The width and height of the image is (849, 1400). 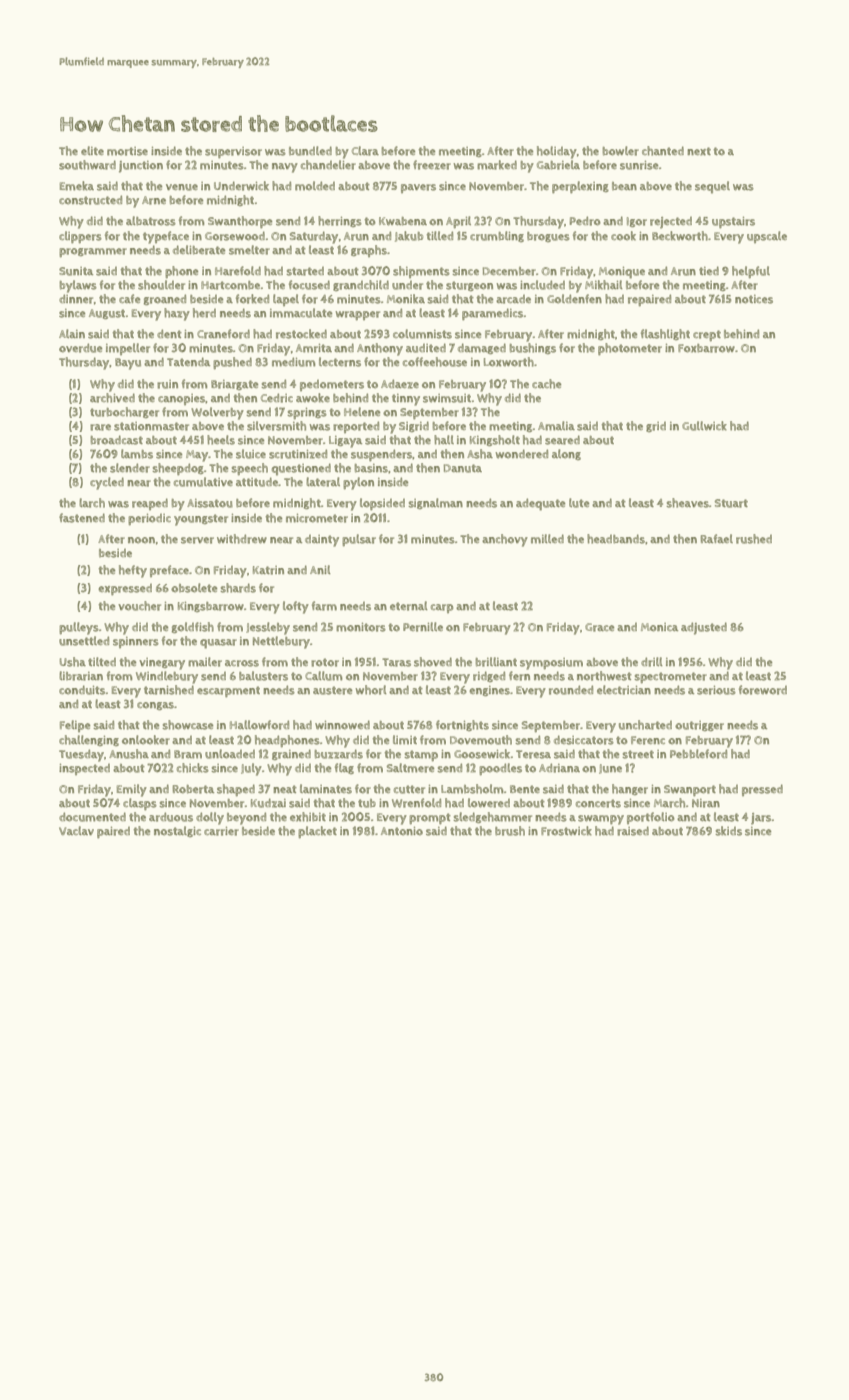 I want to click on typeface, so click(x=166, y=237).
